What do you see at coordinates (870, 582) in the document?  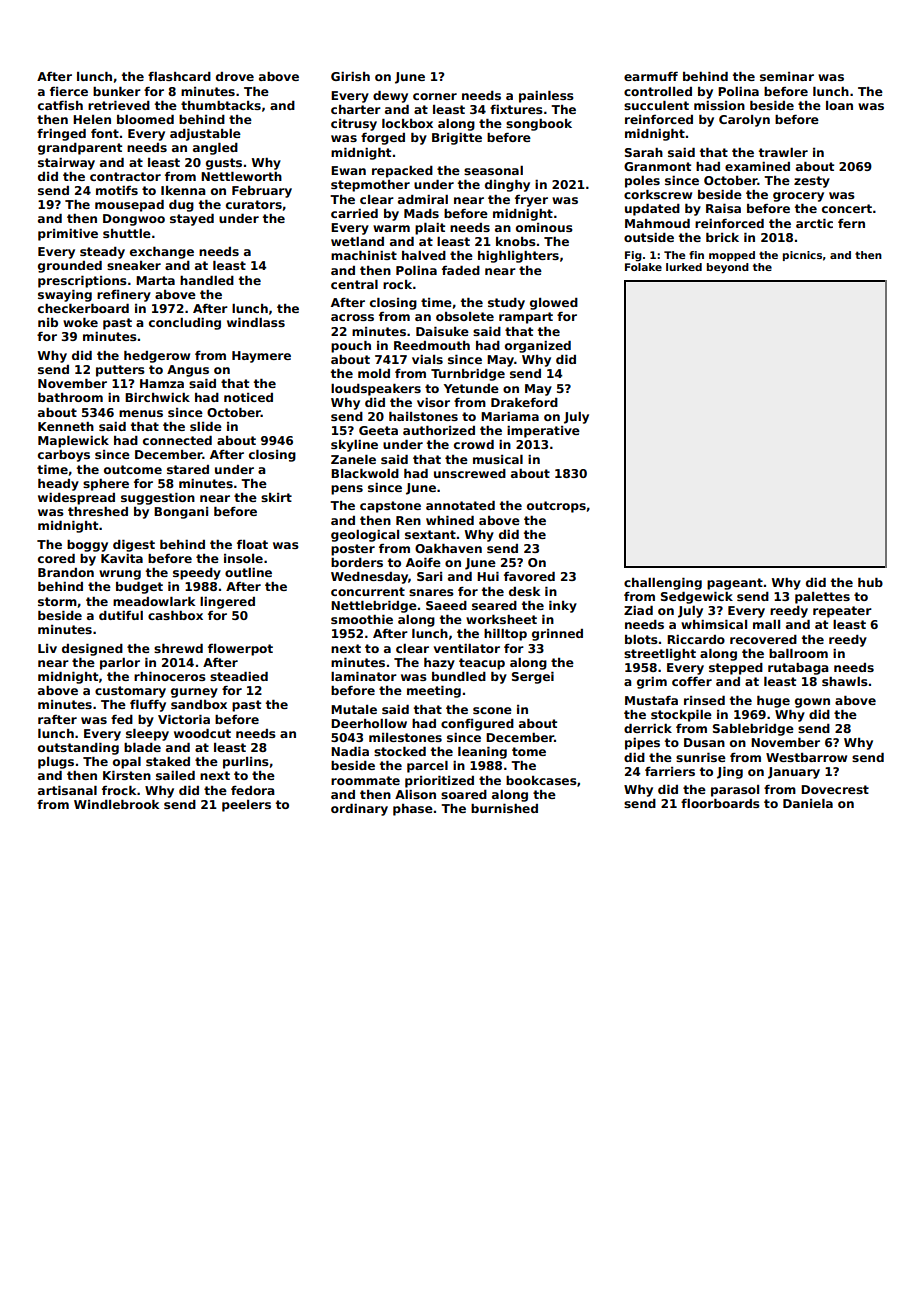 I see `hub` at bounding box center [870, 582].
